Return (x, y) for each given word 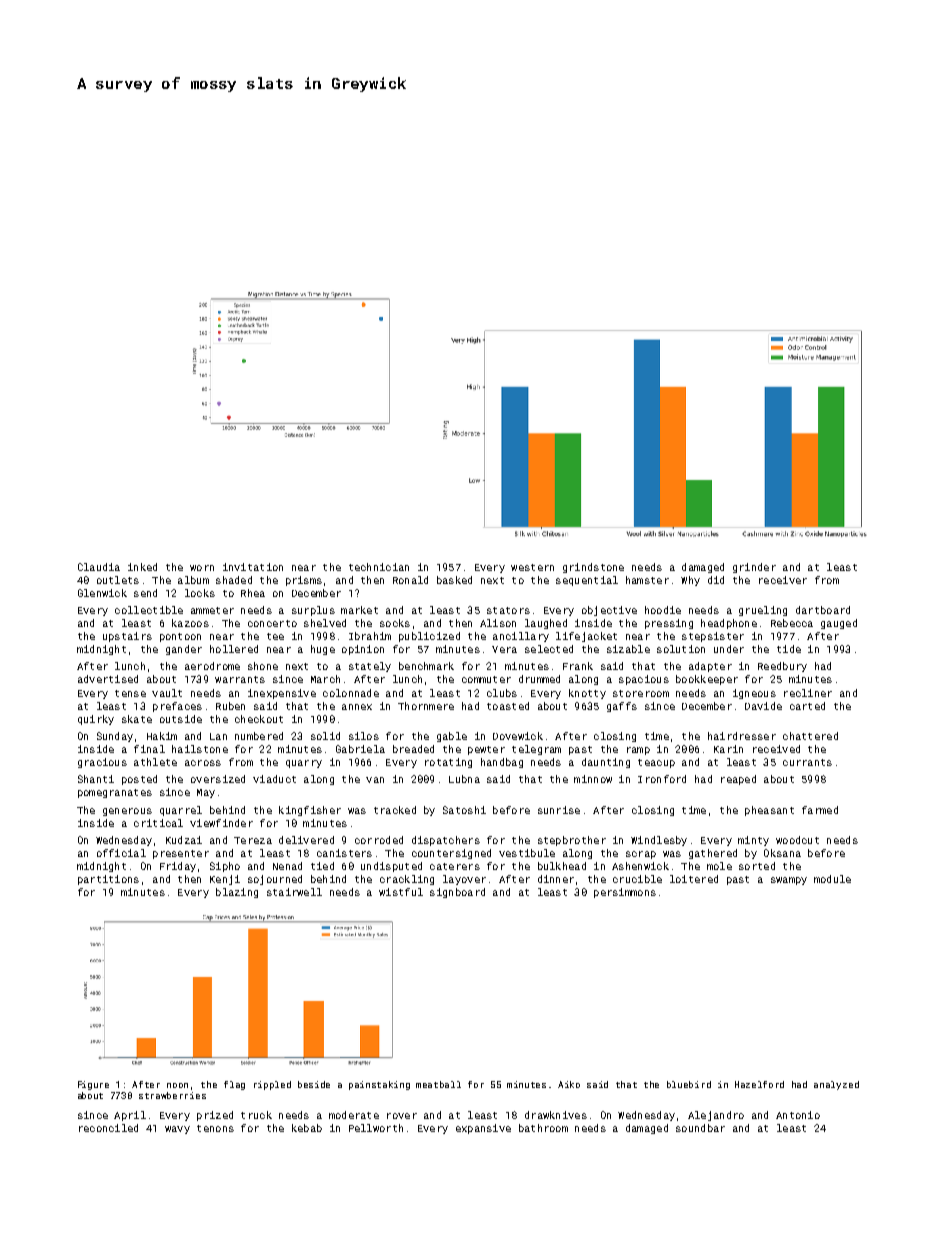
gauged (839, 624)
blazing (237, 893)
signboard (457, 893)
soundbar (700, 1128)
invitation (253, 567)
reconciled (108, 1128)
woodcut (797, 840)
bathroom (543, 1128)
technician (379, 567)
